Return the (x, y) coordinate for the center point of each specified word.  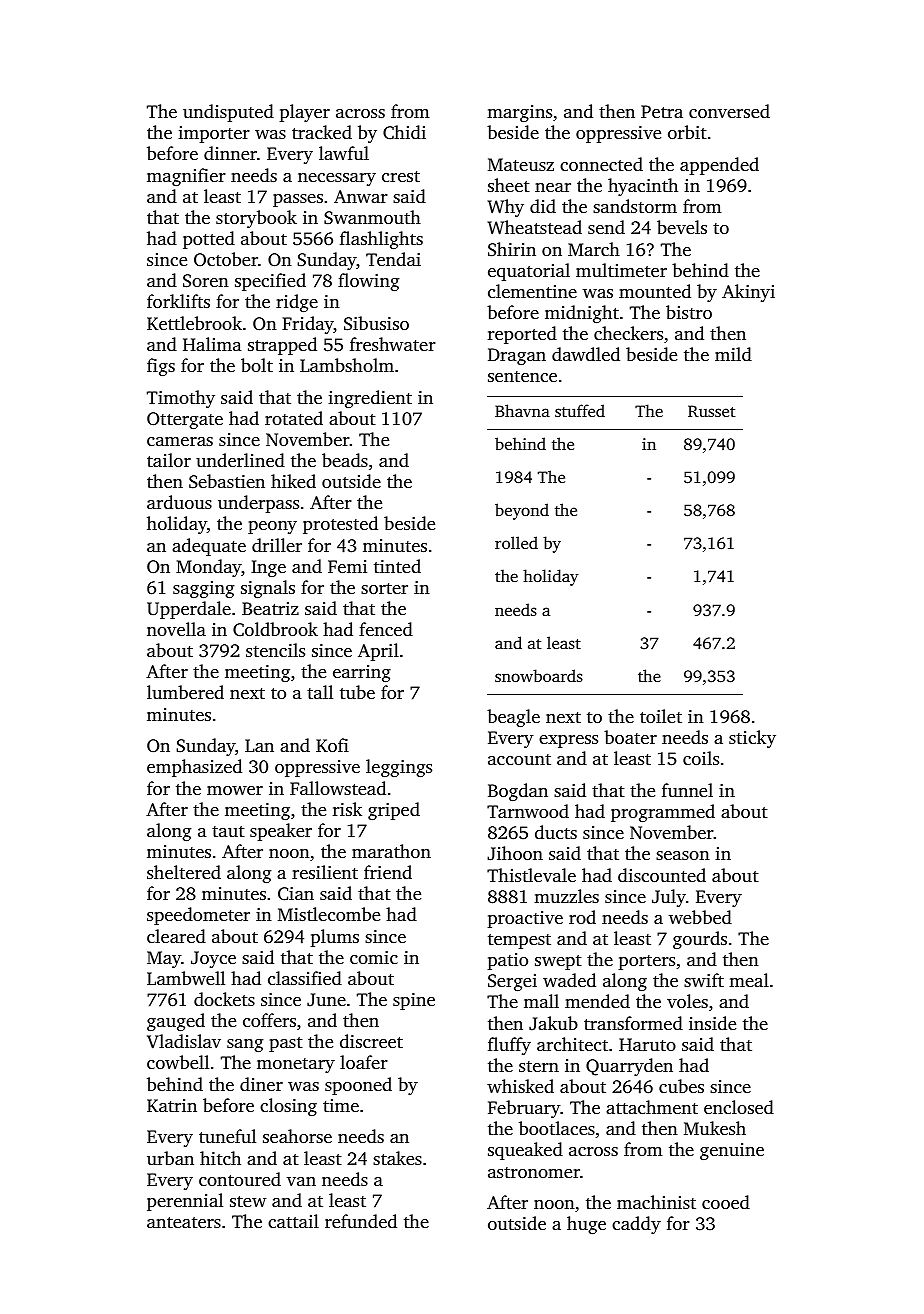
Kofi (332, 745)
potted (209, 240)
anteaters (184, 1222)
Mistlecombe (329, 914)
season (683, 855)
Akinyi (748, 293)
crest (401, 176)
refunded (361, 1221)
